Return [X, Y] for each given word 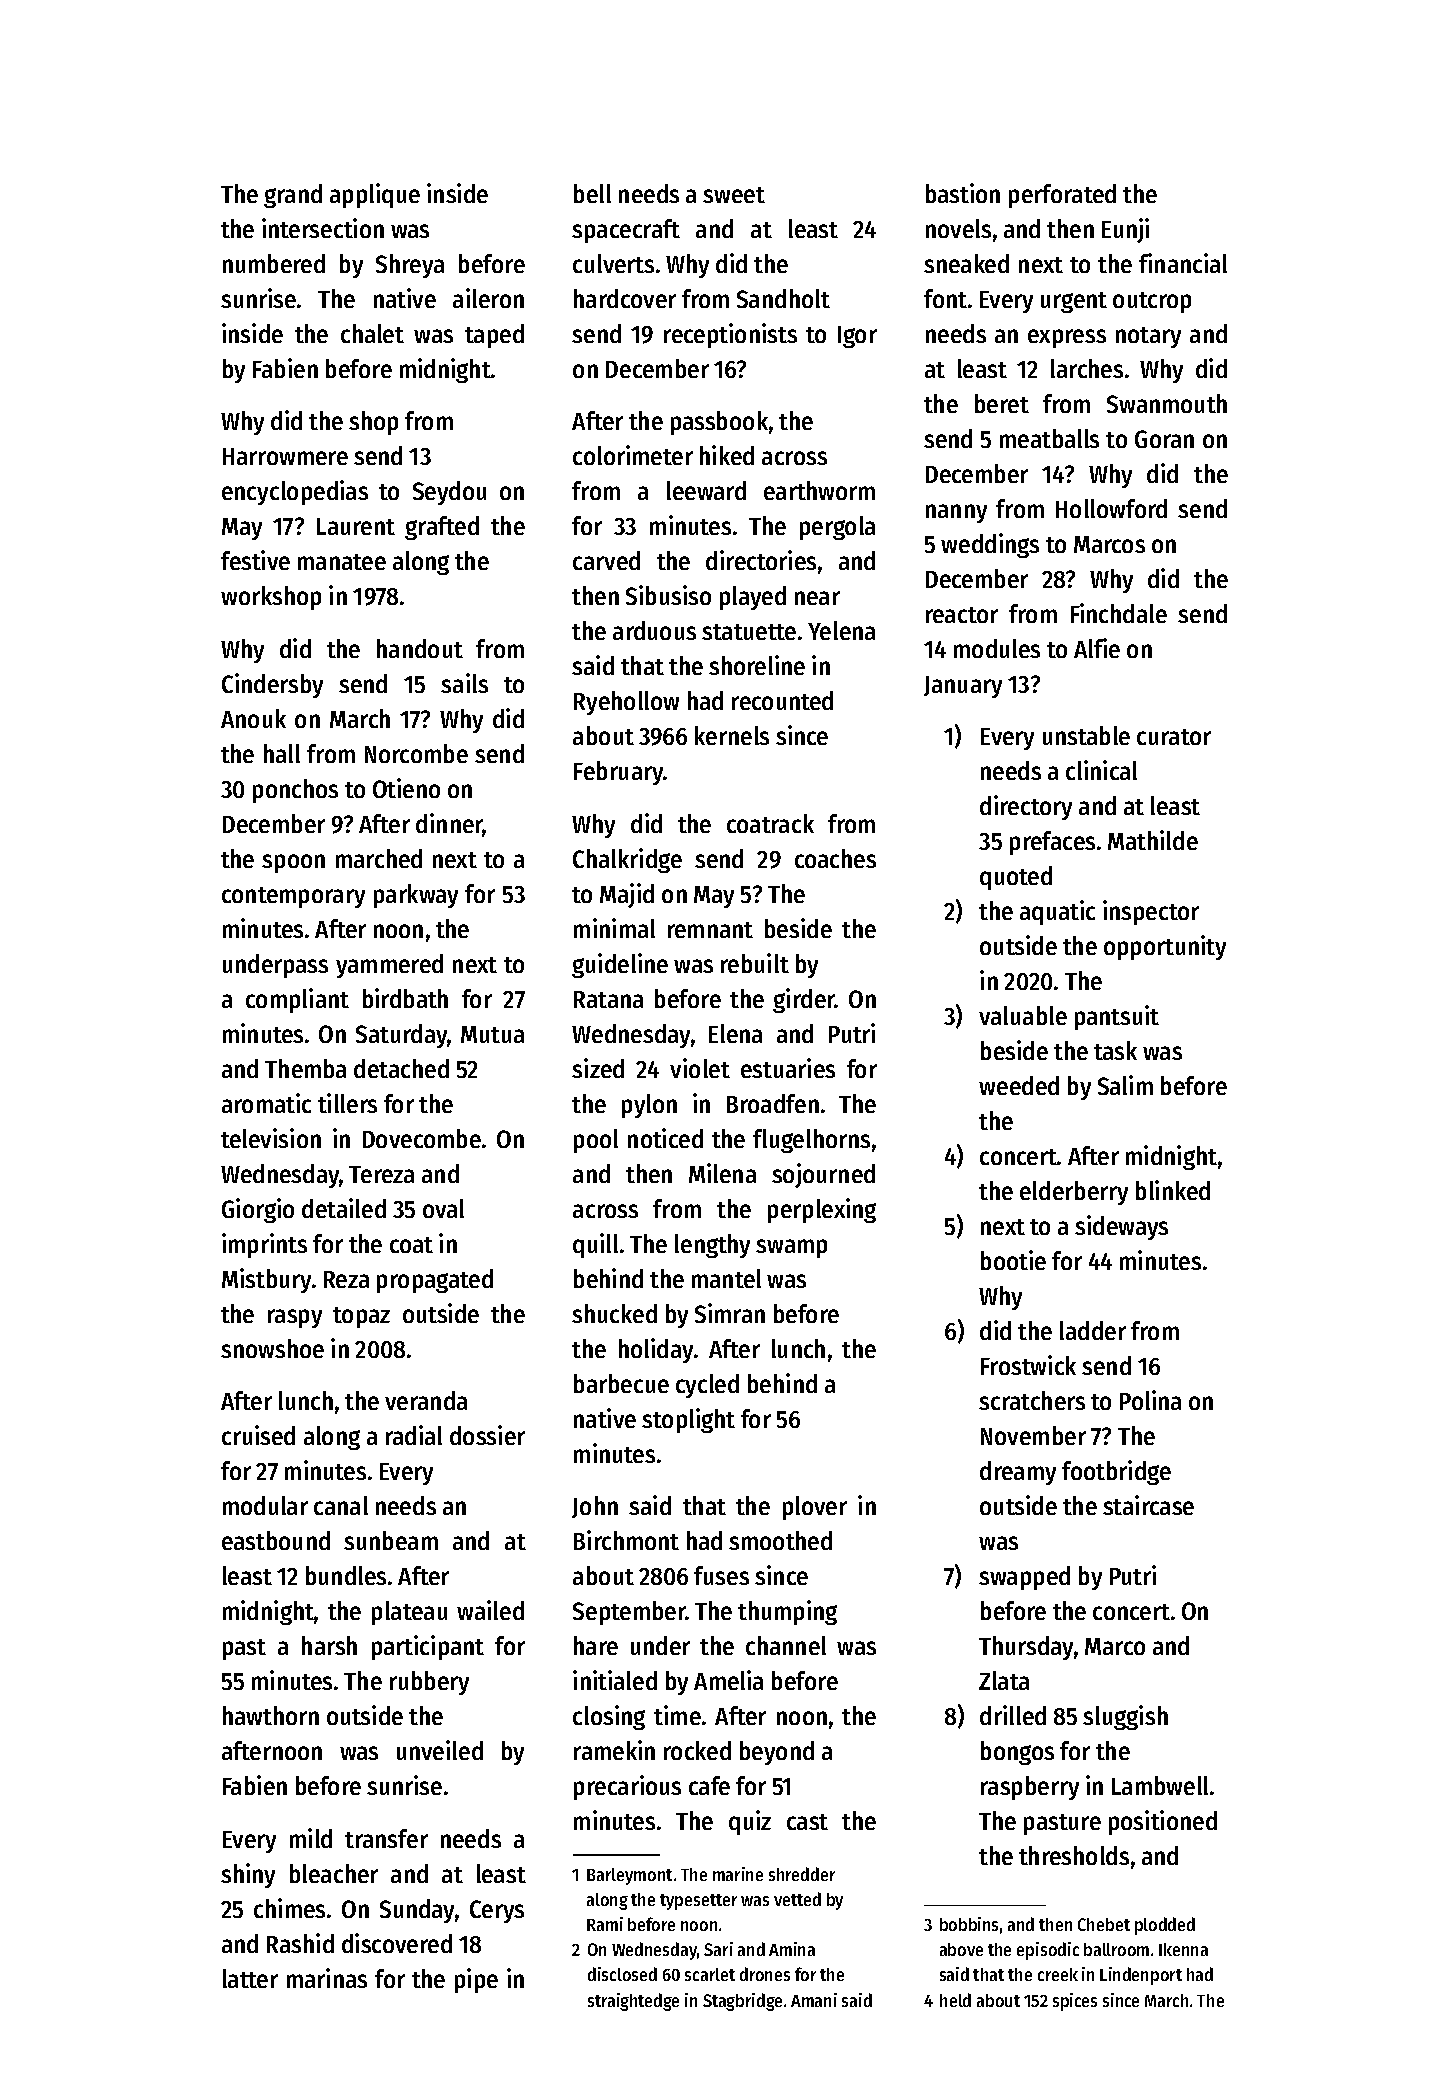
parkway [416, 896]
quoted [1016, 878]
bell [592, 193]
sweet [734, 195]
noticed [665, 1138]
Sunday [417, 1911]
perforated [1062, 196]
